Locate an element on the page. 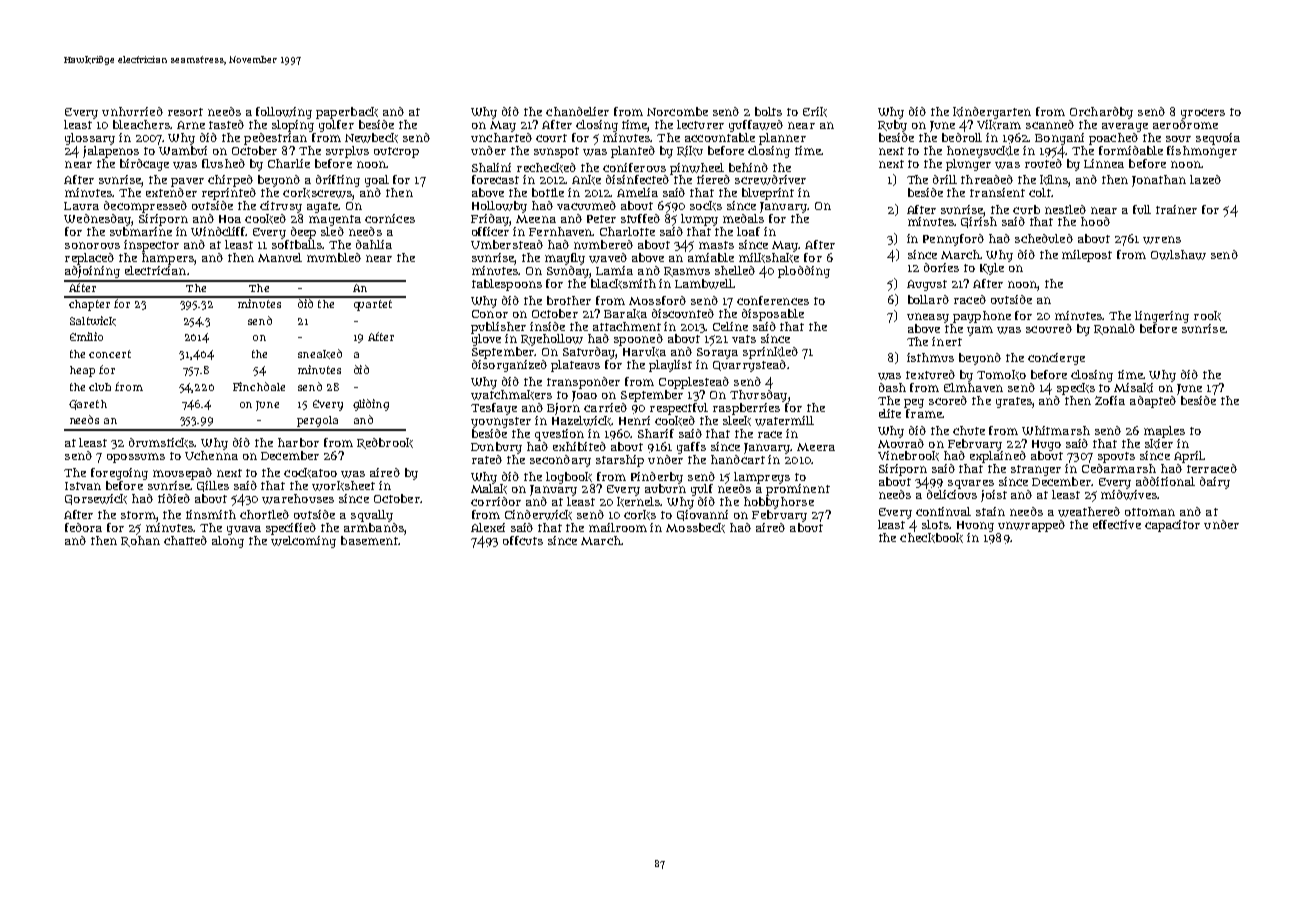 This document has height=924, width=1308. Rohan is located at coordinates (140, 541).
